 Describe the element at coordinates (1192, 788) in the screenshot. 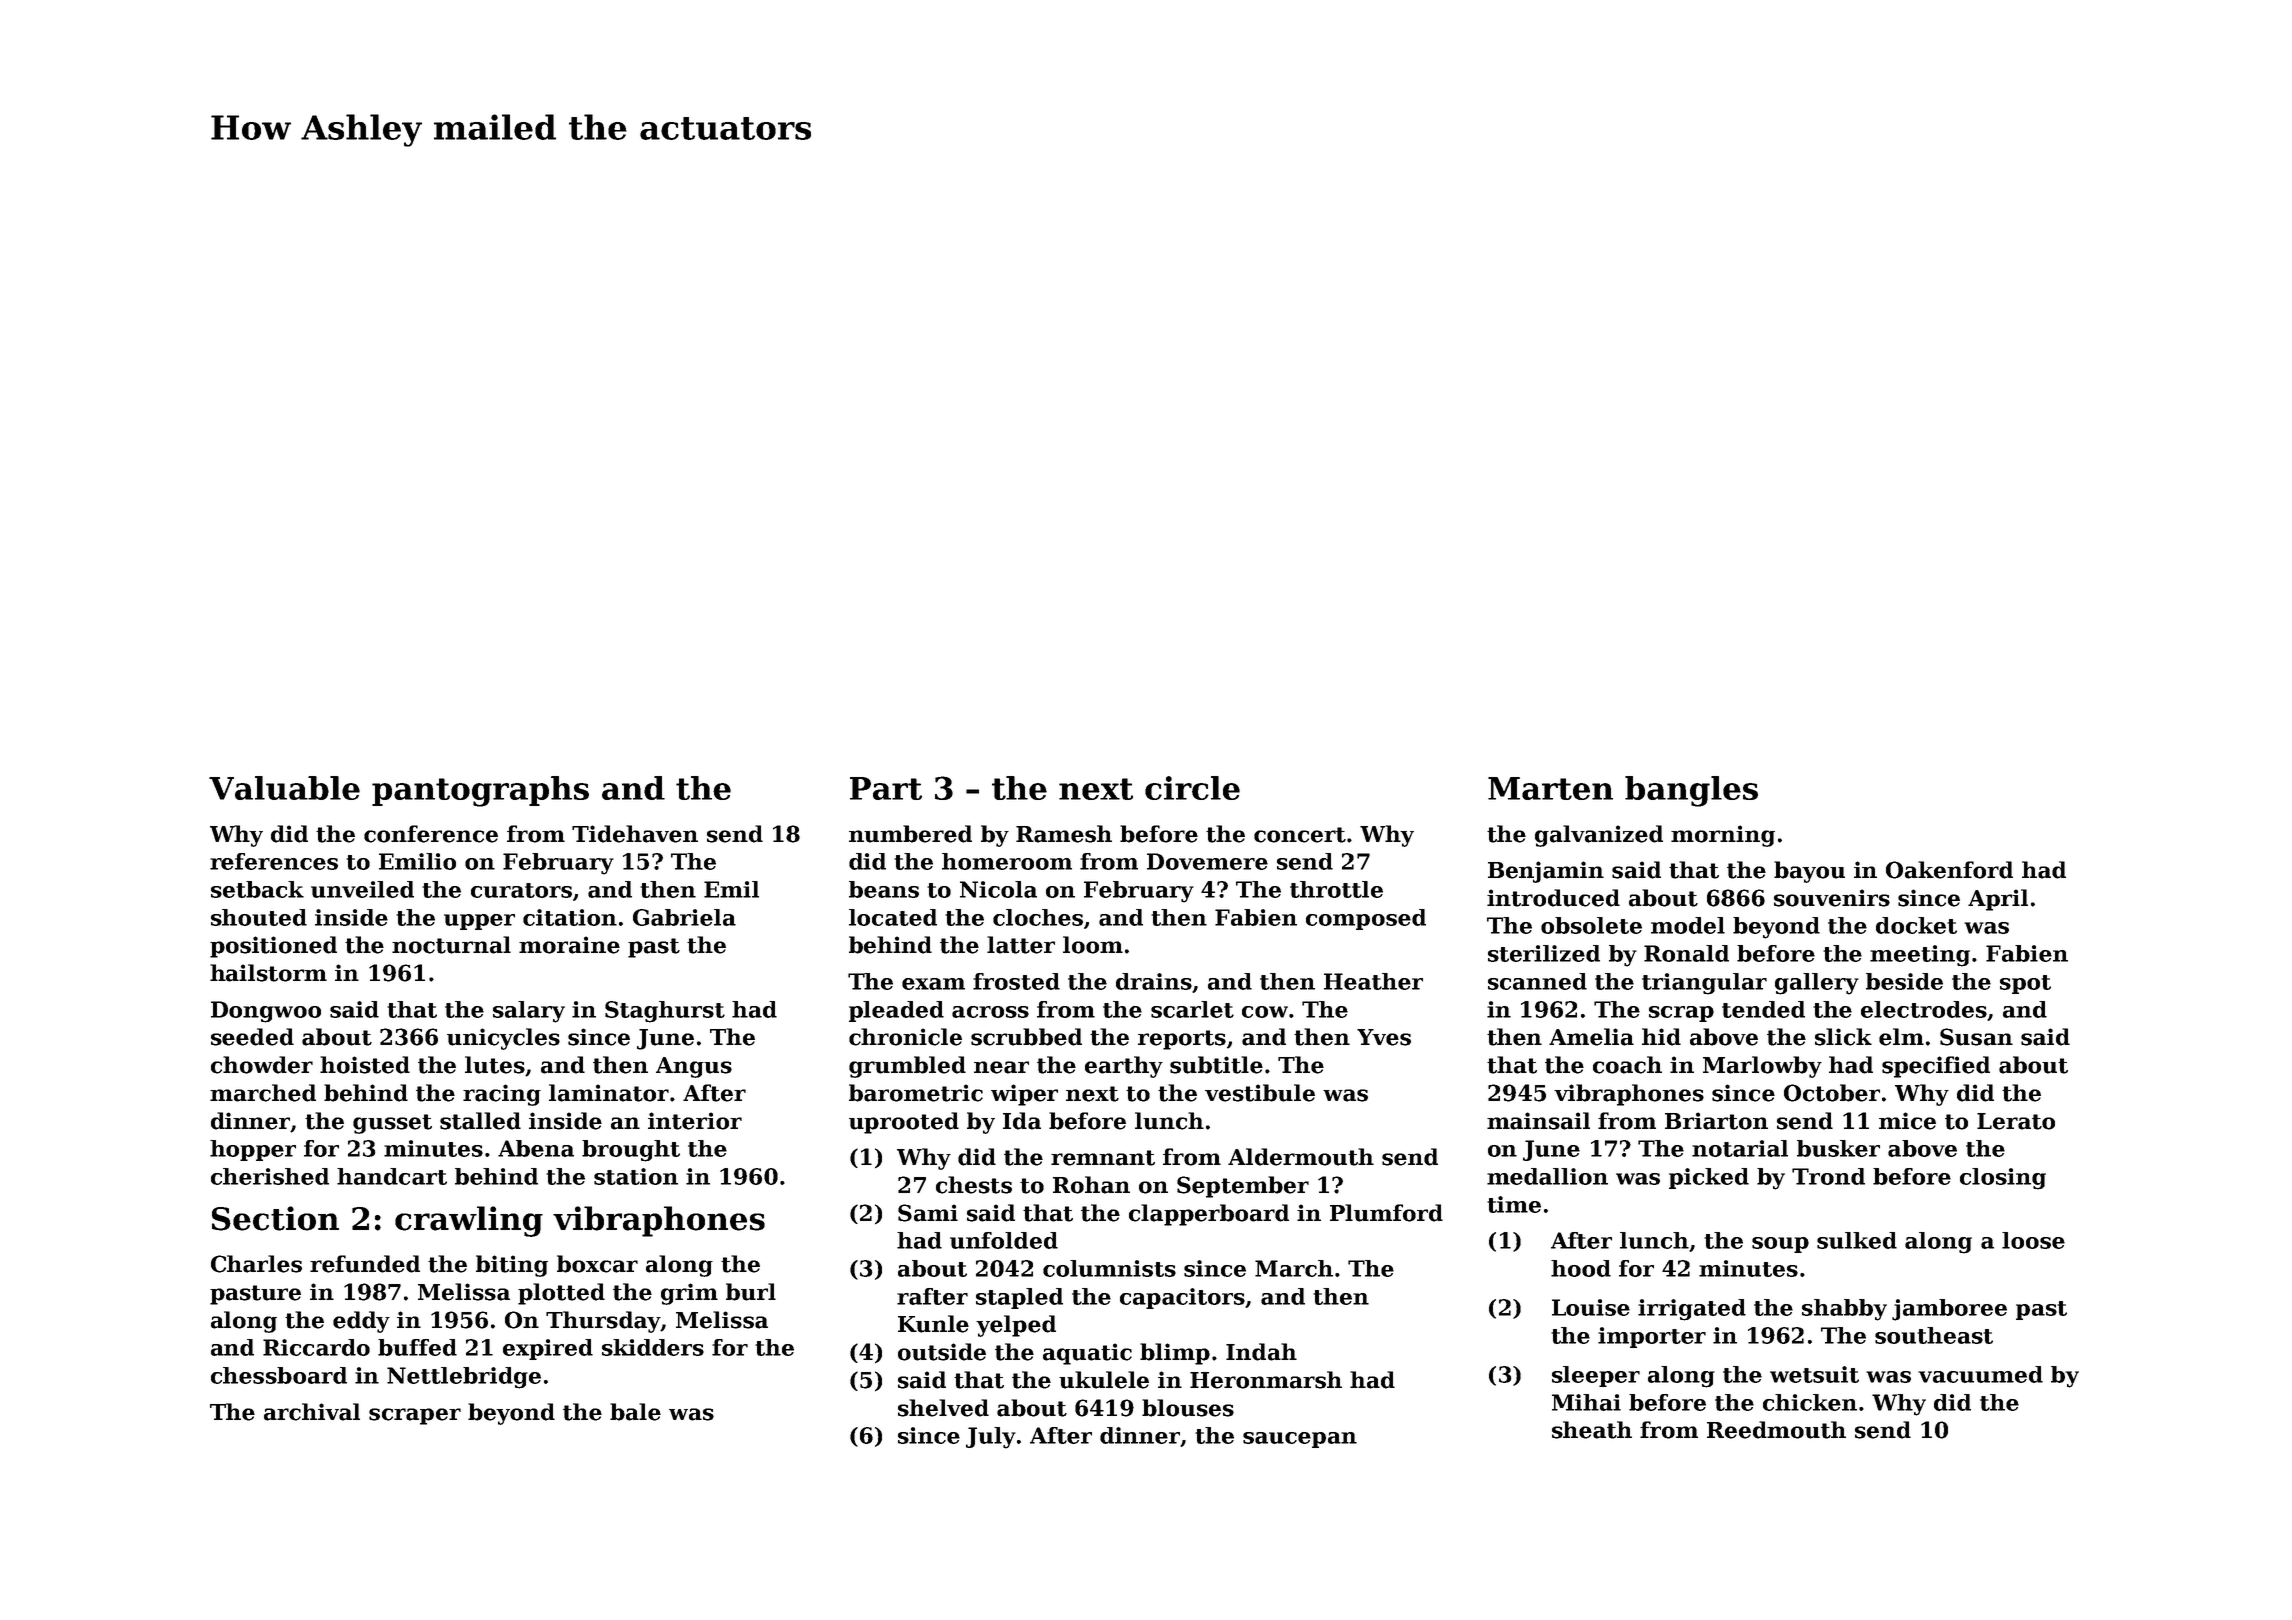

I see `circle` at that location.
